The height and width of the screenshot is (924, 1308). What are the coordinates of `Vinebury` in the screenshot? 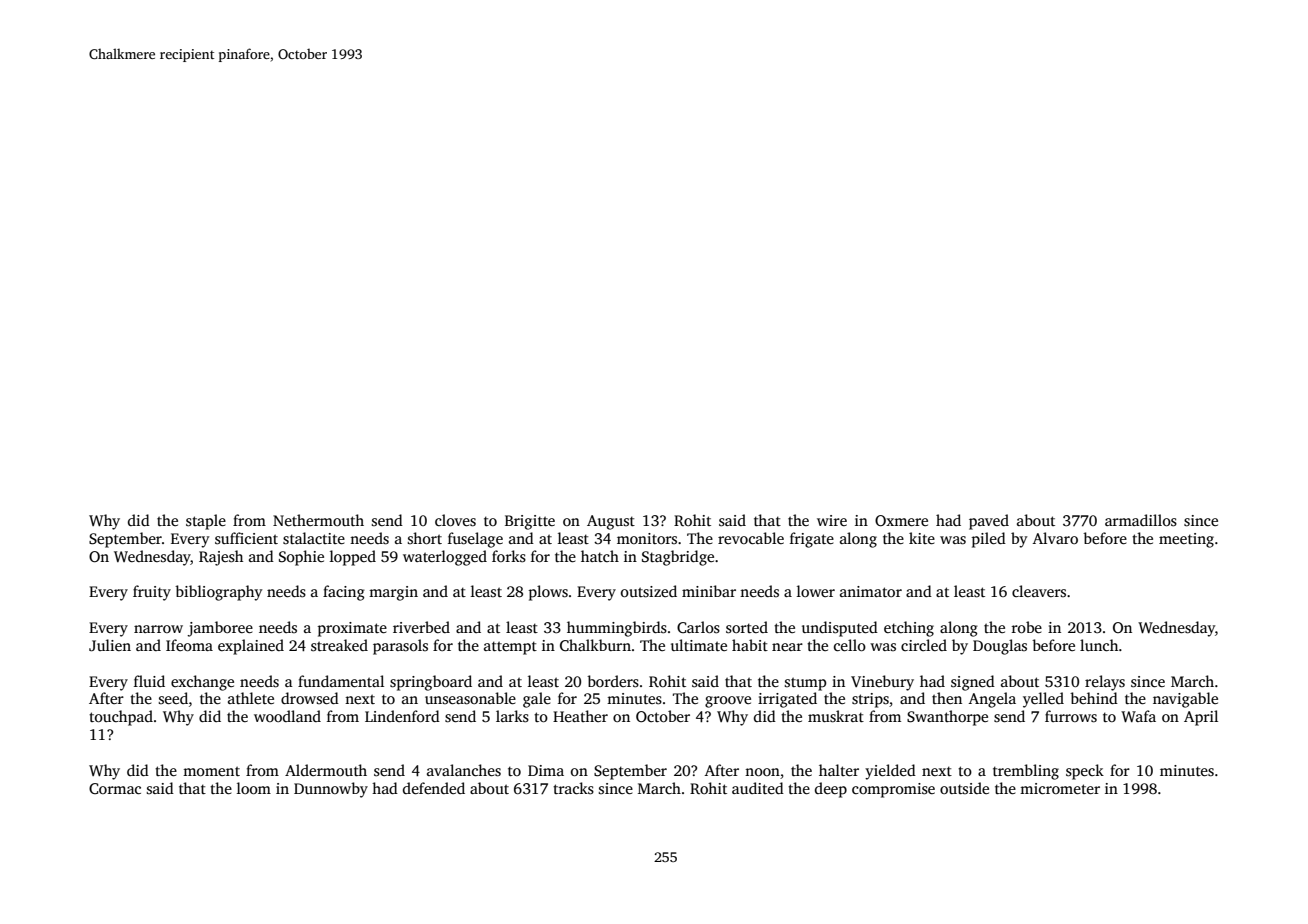 It's located at (882, 683).
